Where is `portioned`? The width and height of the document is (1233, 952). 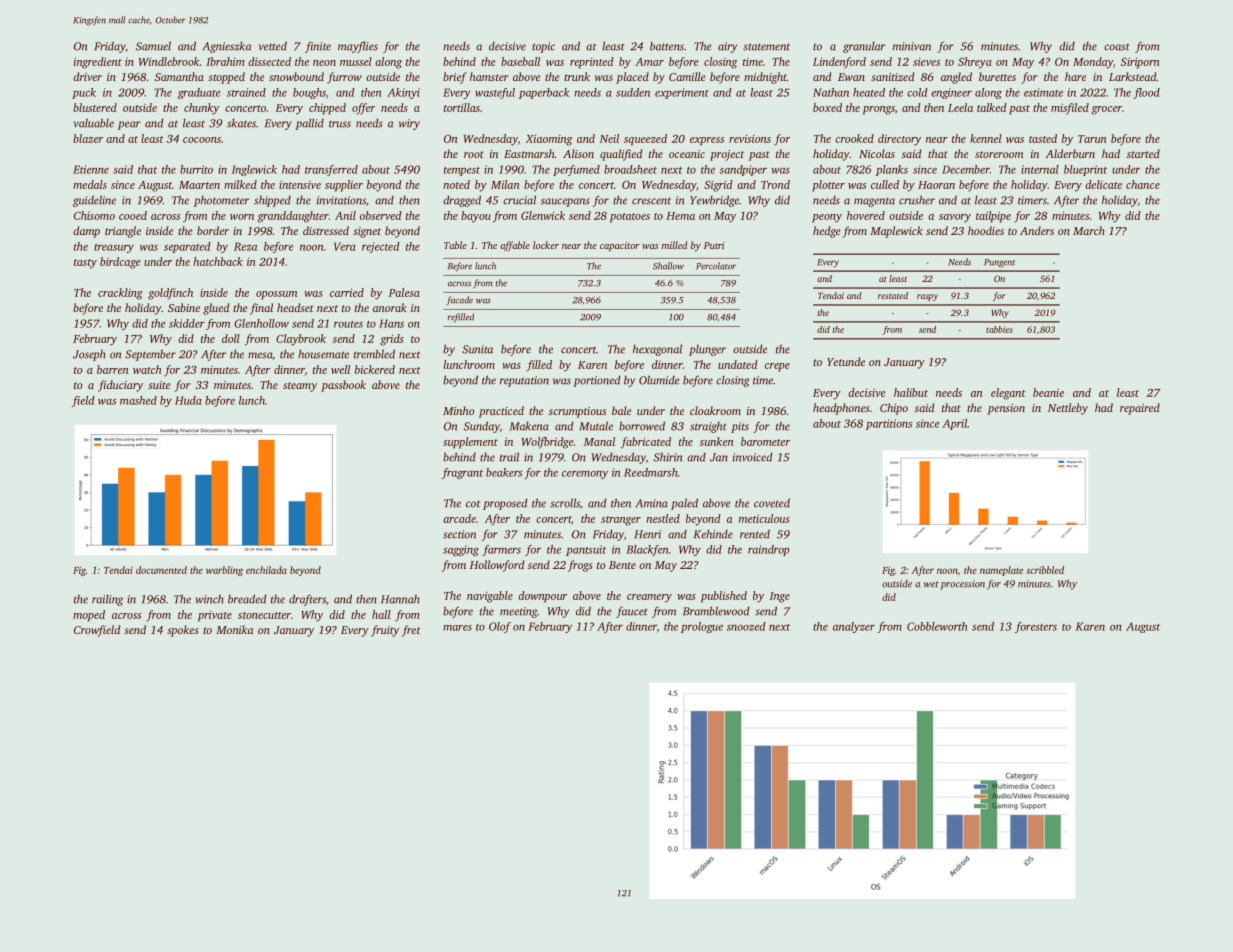
portioned is located at coordinates (597, 381).
